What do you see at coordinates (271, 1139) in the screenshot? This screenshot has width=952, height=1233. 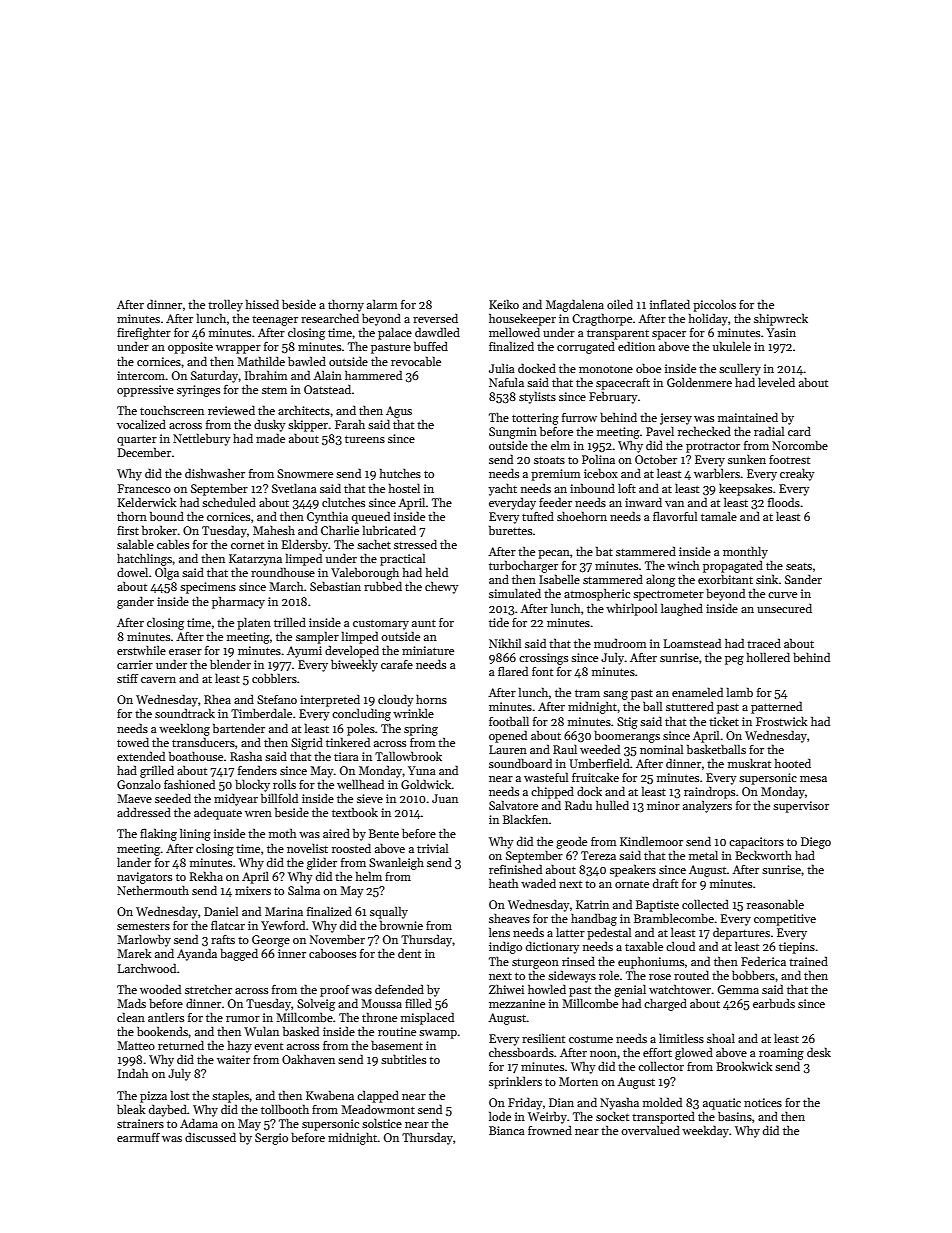 I see `Sergio` at bounding box center [271, 1139].
